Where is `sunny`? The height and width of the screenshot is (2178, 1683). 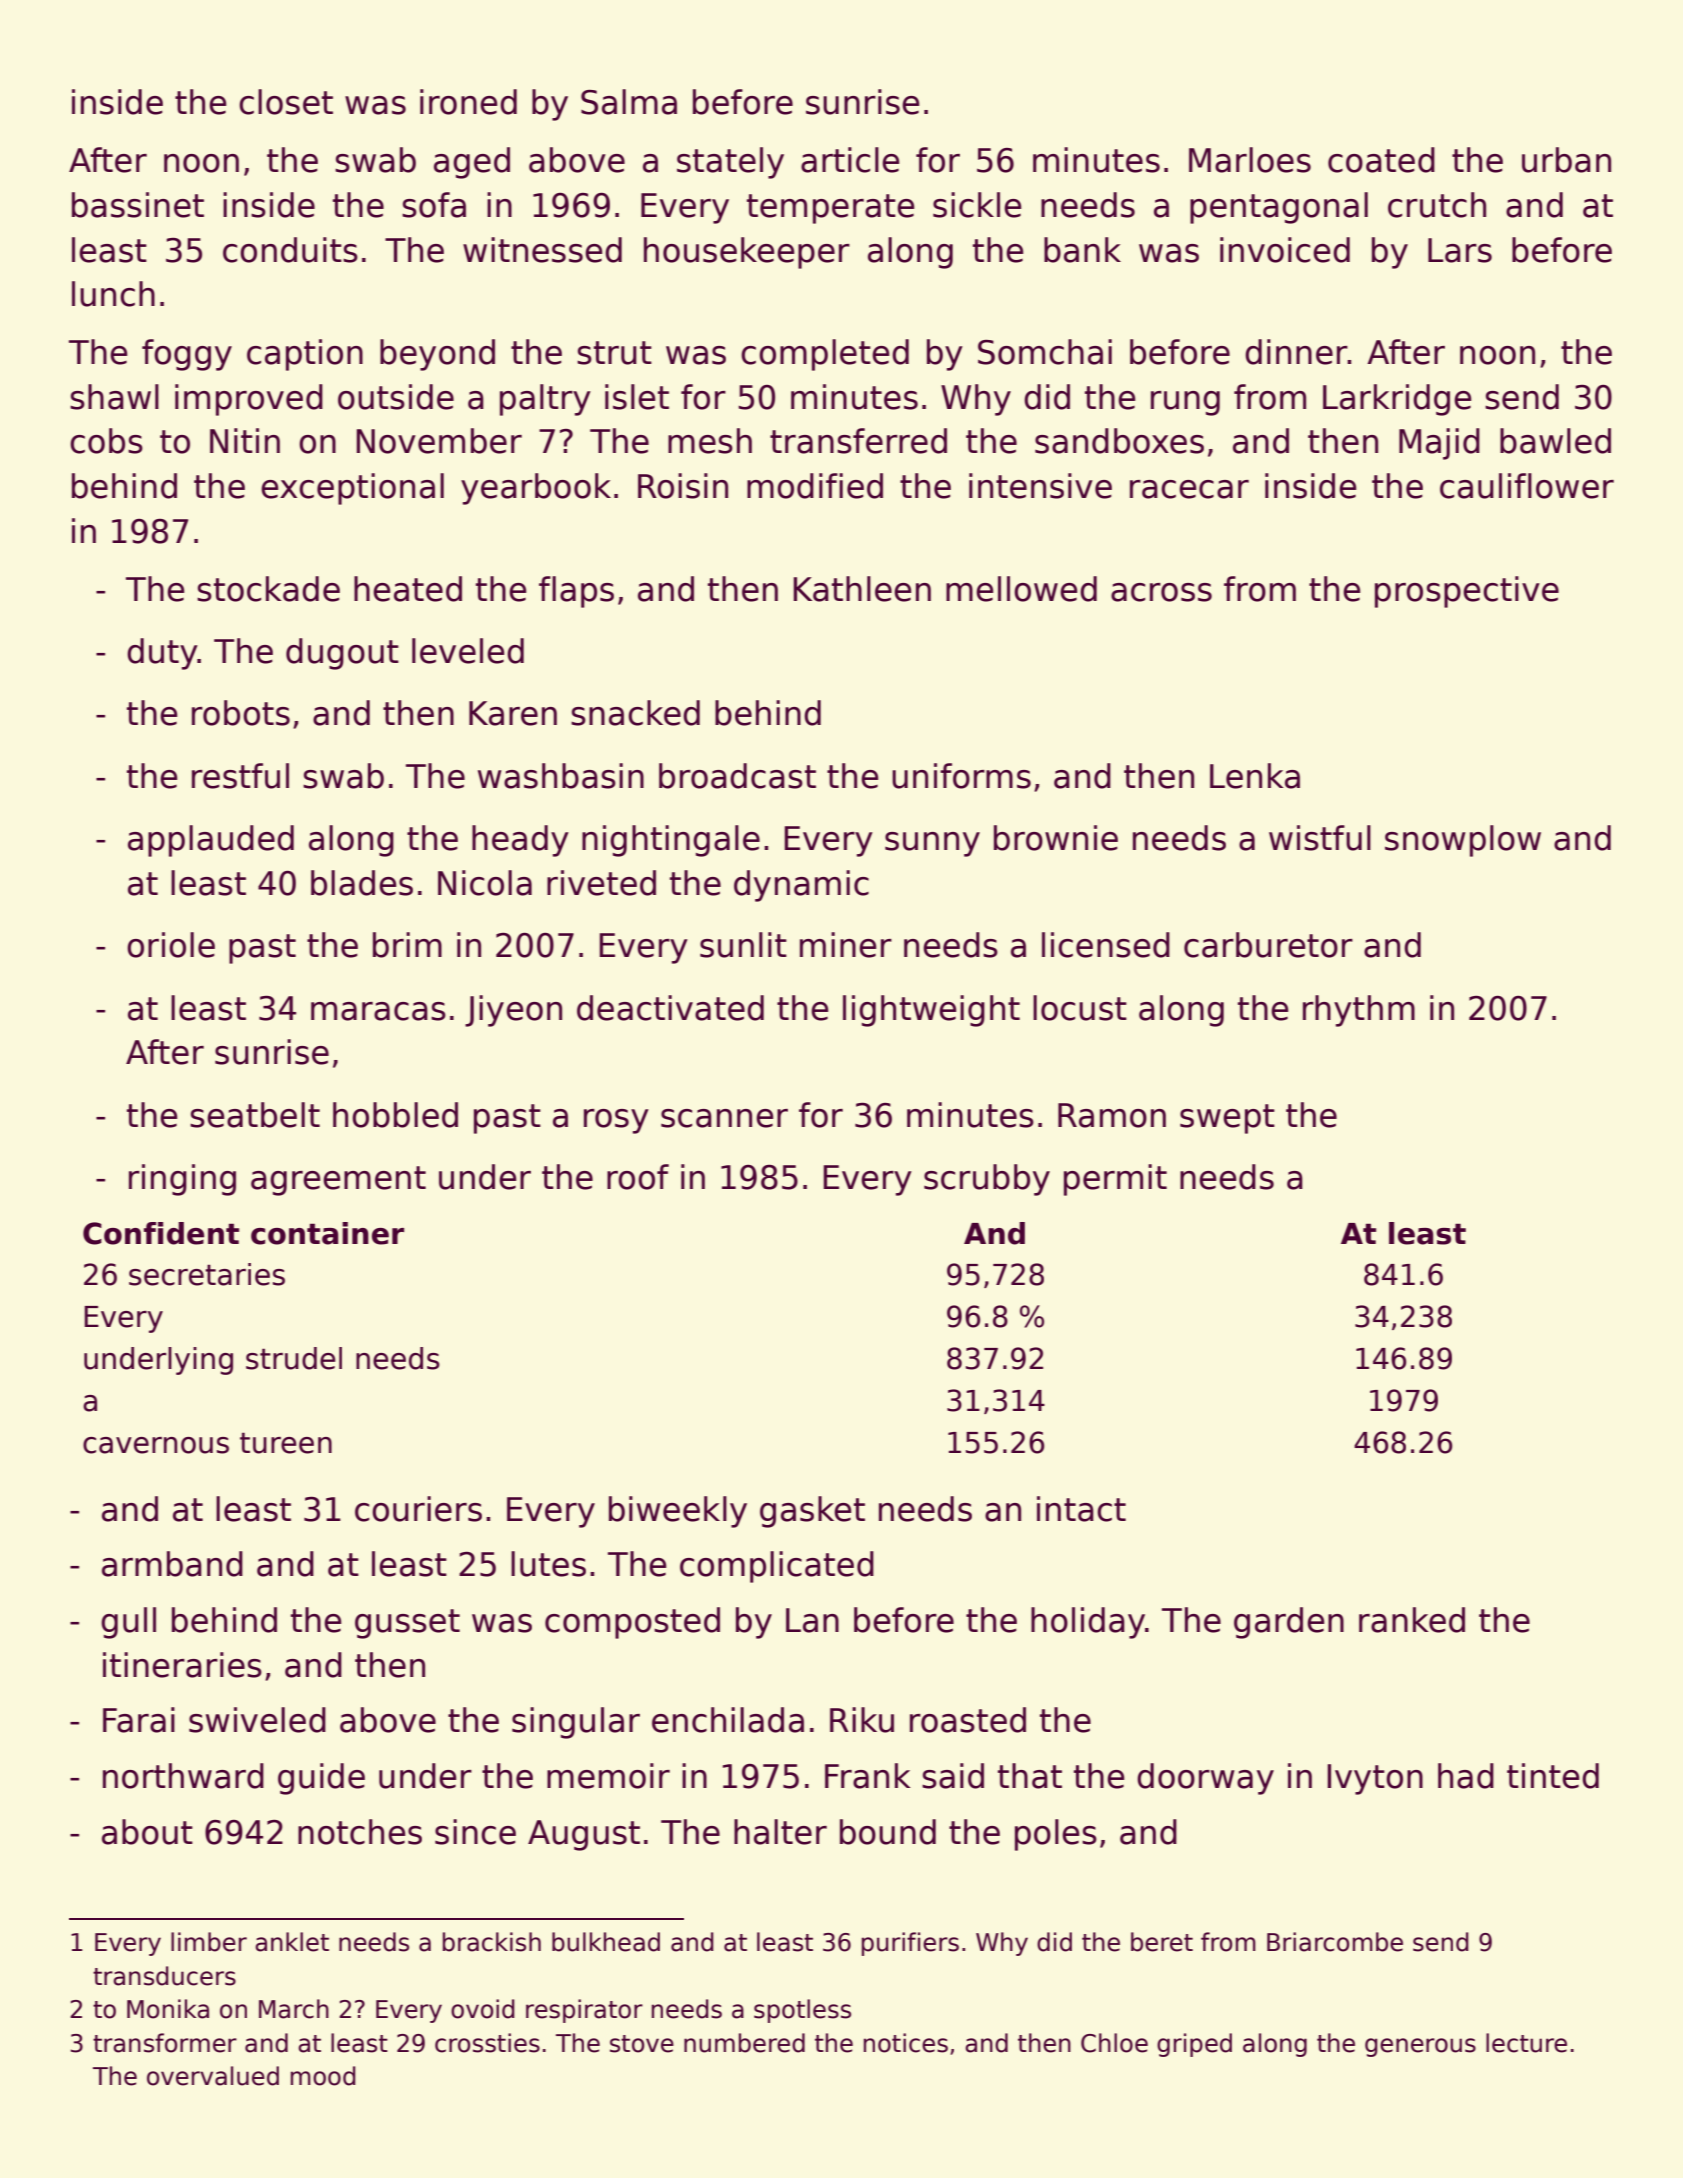
sunny is located at coordinates (932, 844).
